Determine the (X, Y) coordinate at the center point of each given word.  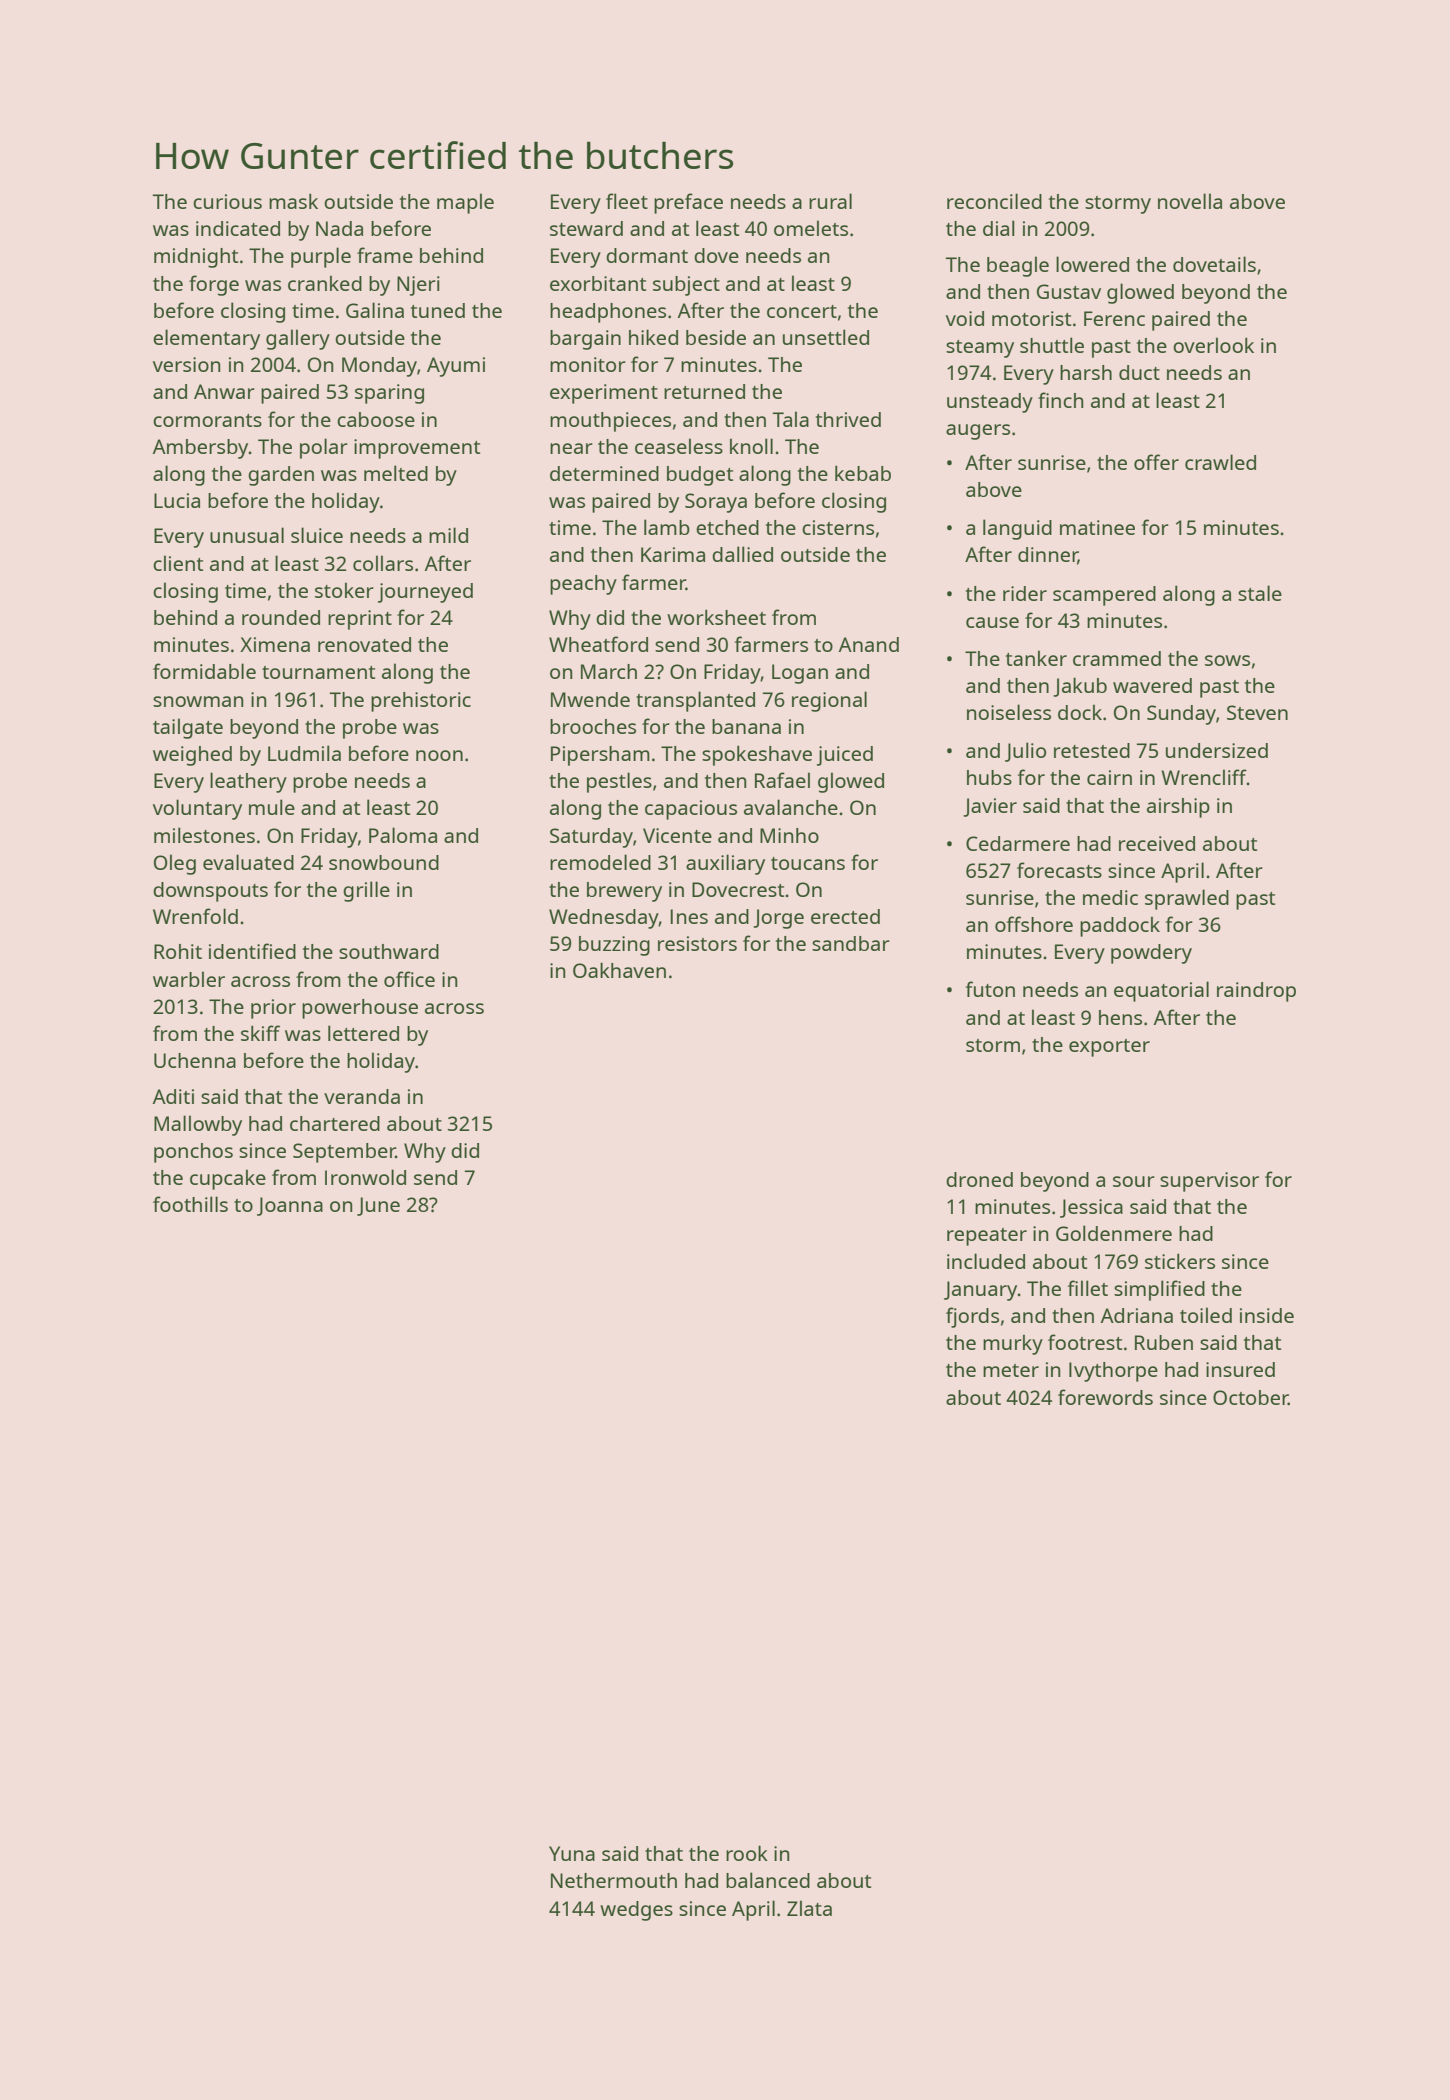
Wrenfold (195, 916)
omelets (811, 228)
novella (1190, 201)
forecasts (1059, 870)
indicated (238, 228)
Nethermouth (614, 1880)
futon (990, 989)
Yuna (572, 1853)
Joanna (290, 1206)
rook (747, 1853)
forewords (1105, 1397)
